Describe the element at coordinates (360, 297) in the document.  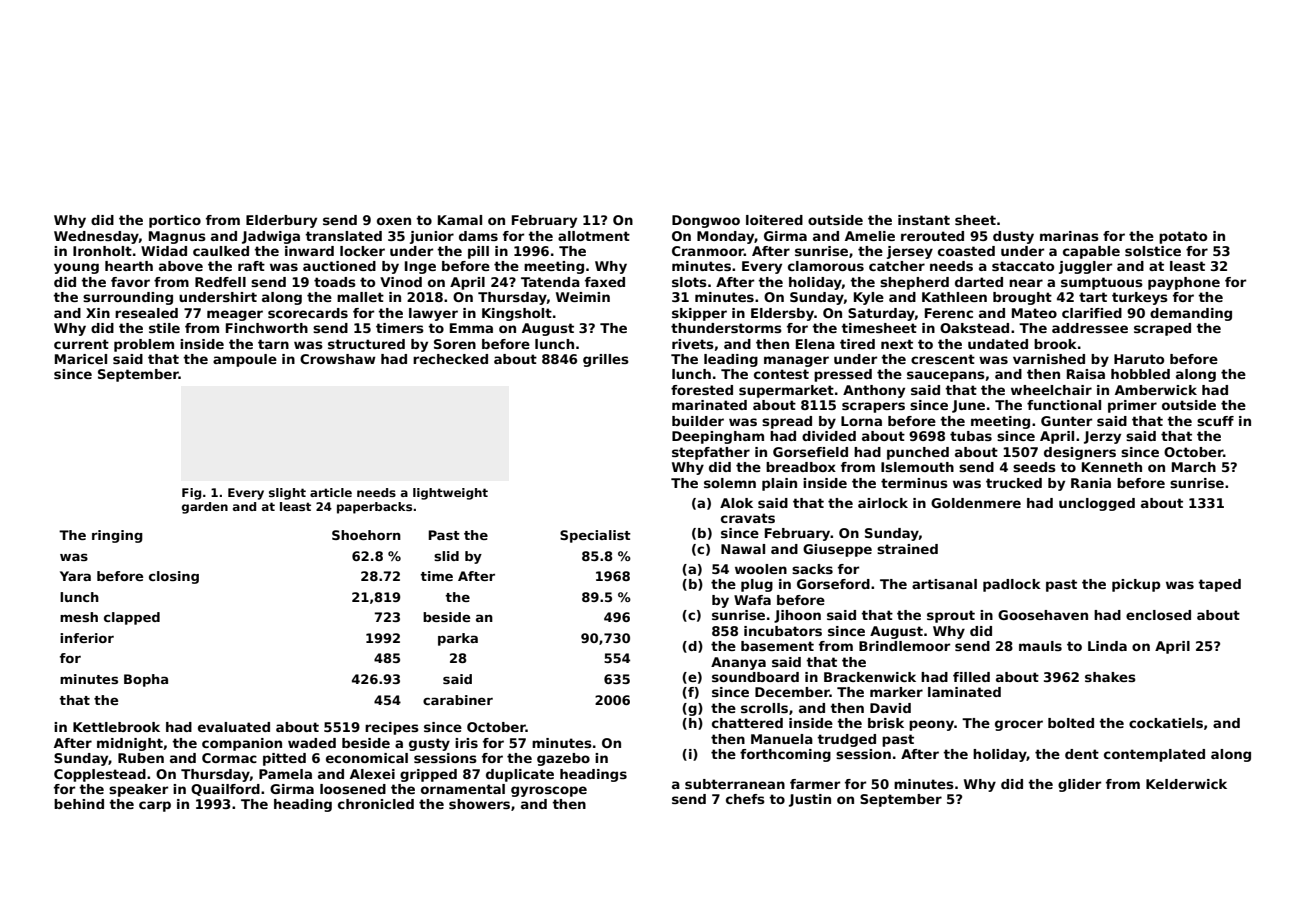
I see `mallet` at that location.
